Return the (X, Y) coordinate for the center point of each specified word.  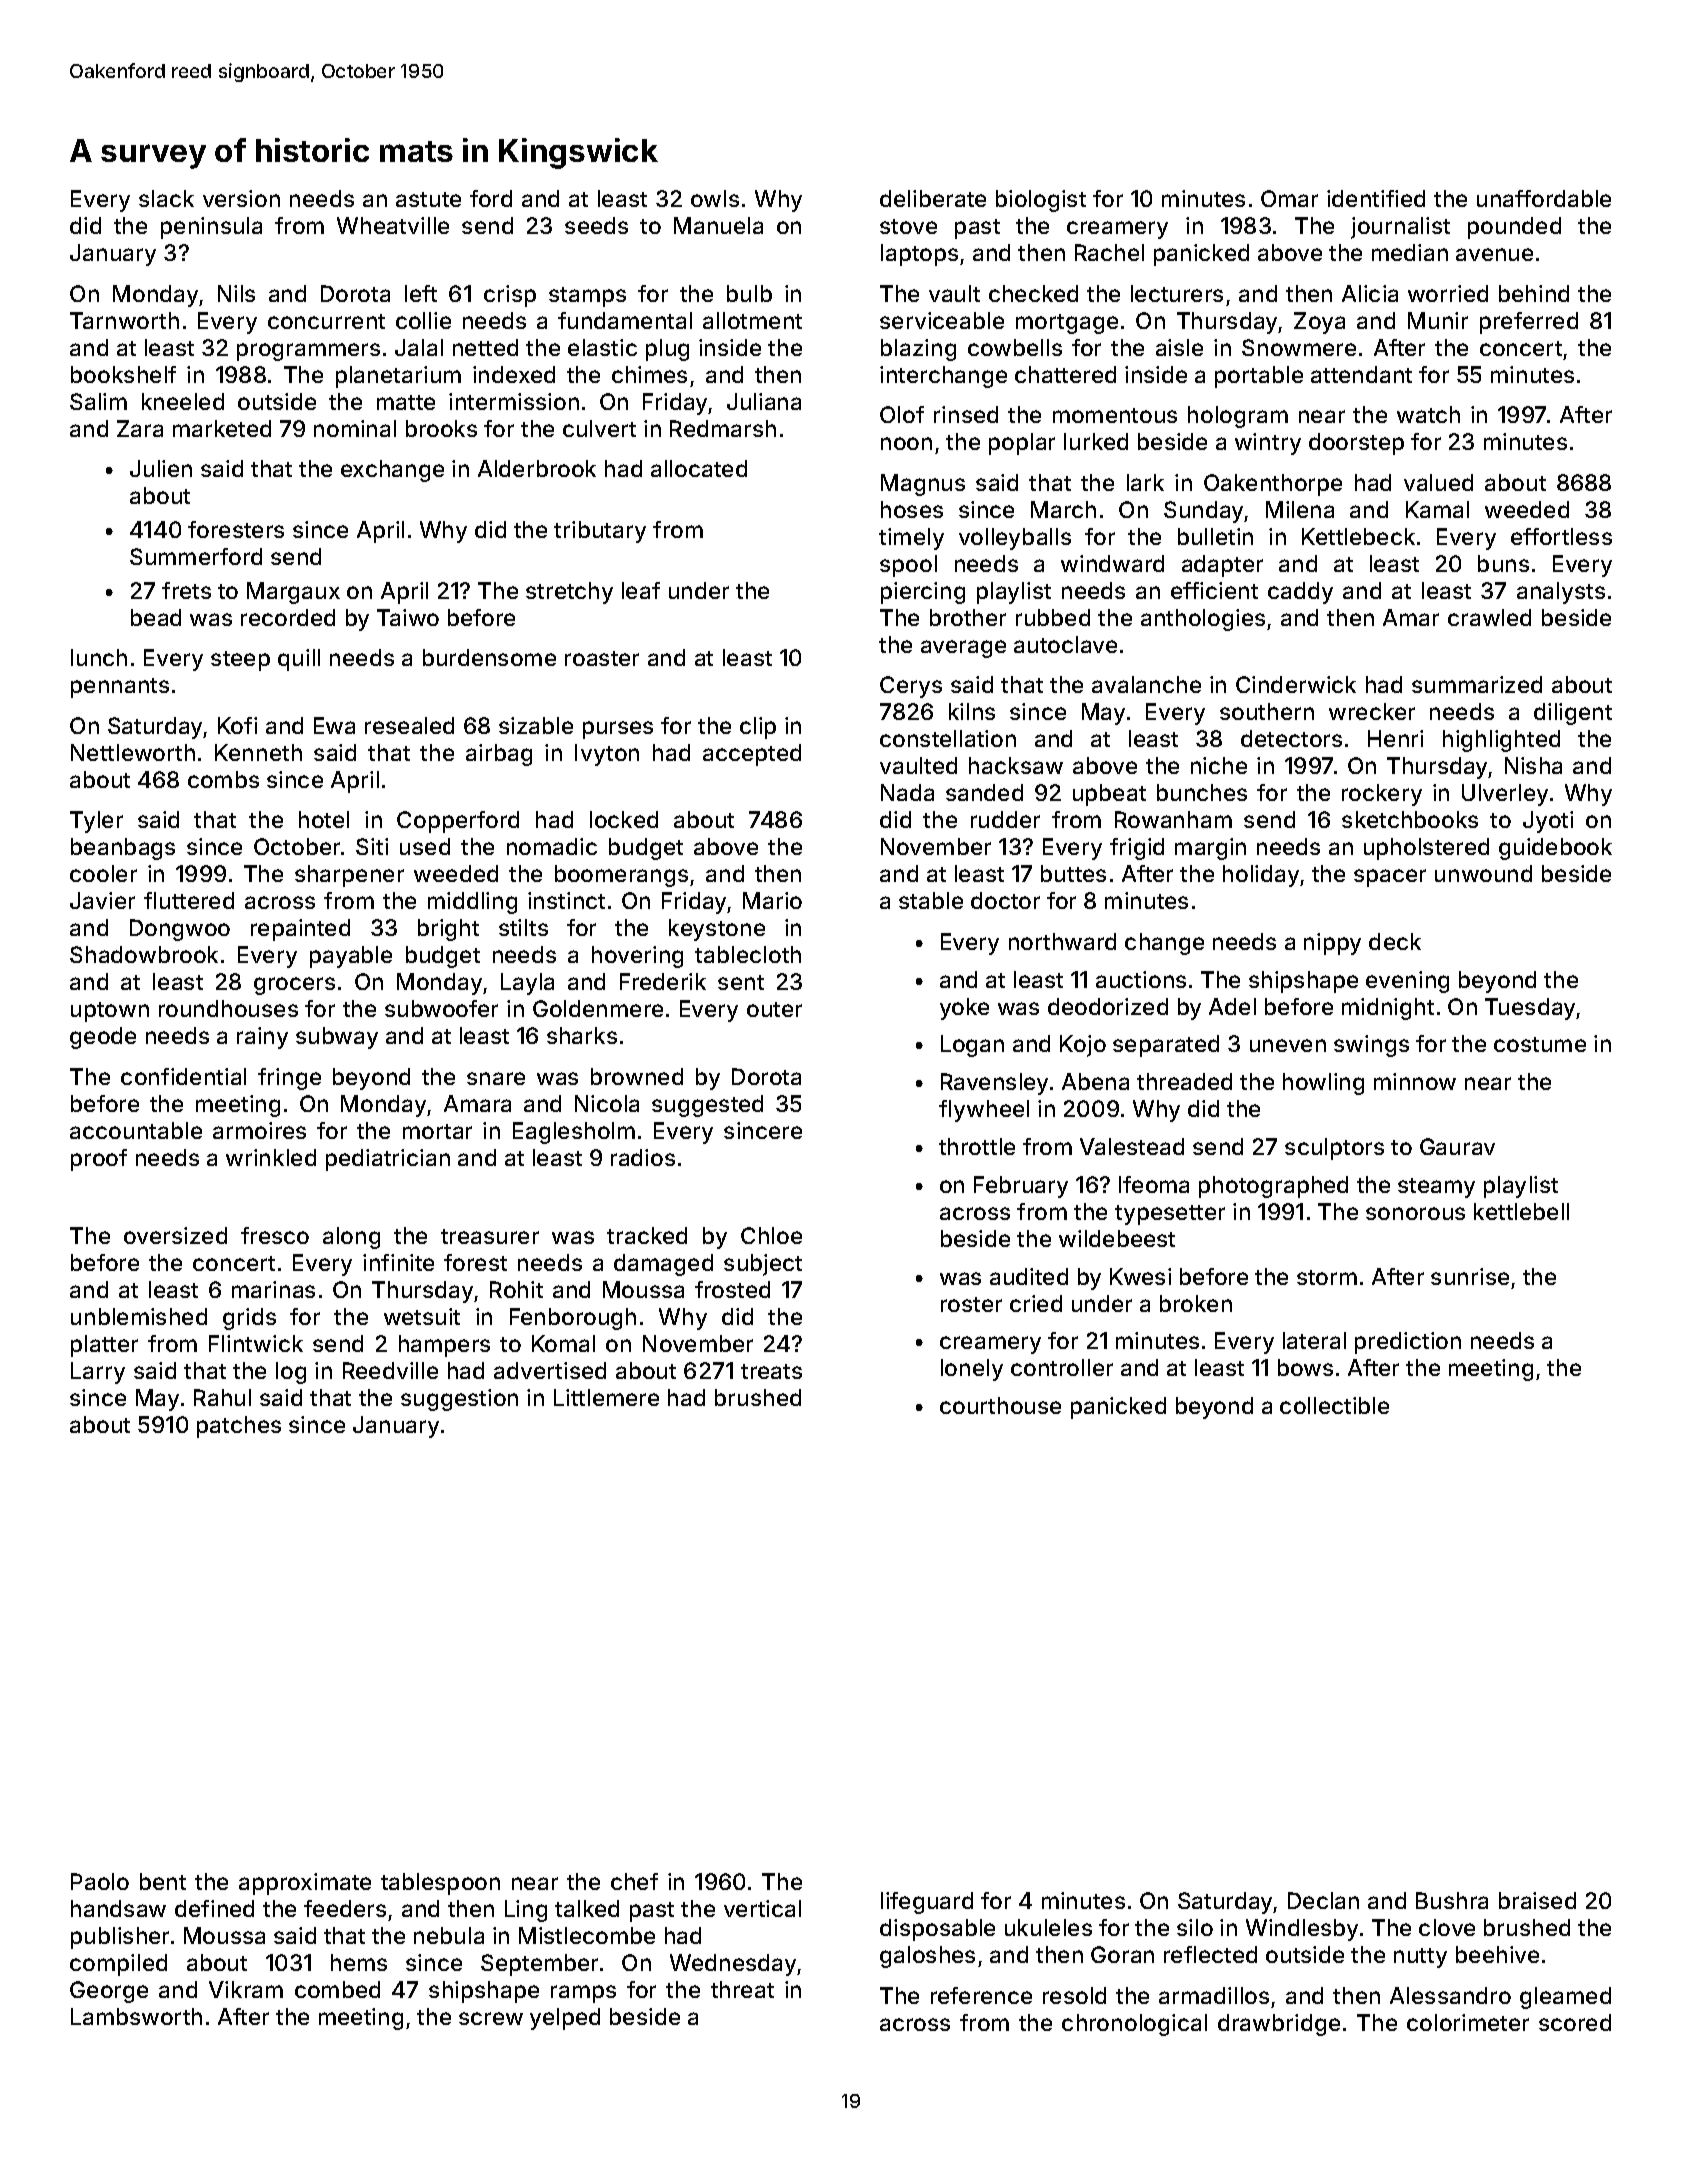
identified (1376, 198)
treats (771, 1371)
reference (981, 1995)
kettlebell (1521, 1211)
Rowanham (1173, 819)
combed (337, 1989)
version (241, 198)
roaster (602, 658)
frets (186, 590)
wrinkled (271, 1157)
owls (715, 198)
